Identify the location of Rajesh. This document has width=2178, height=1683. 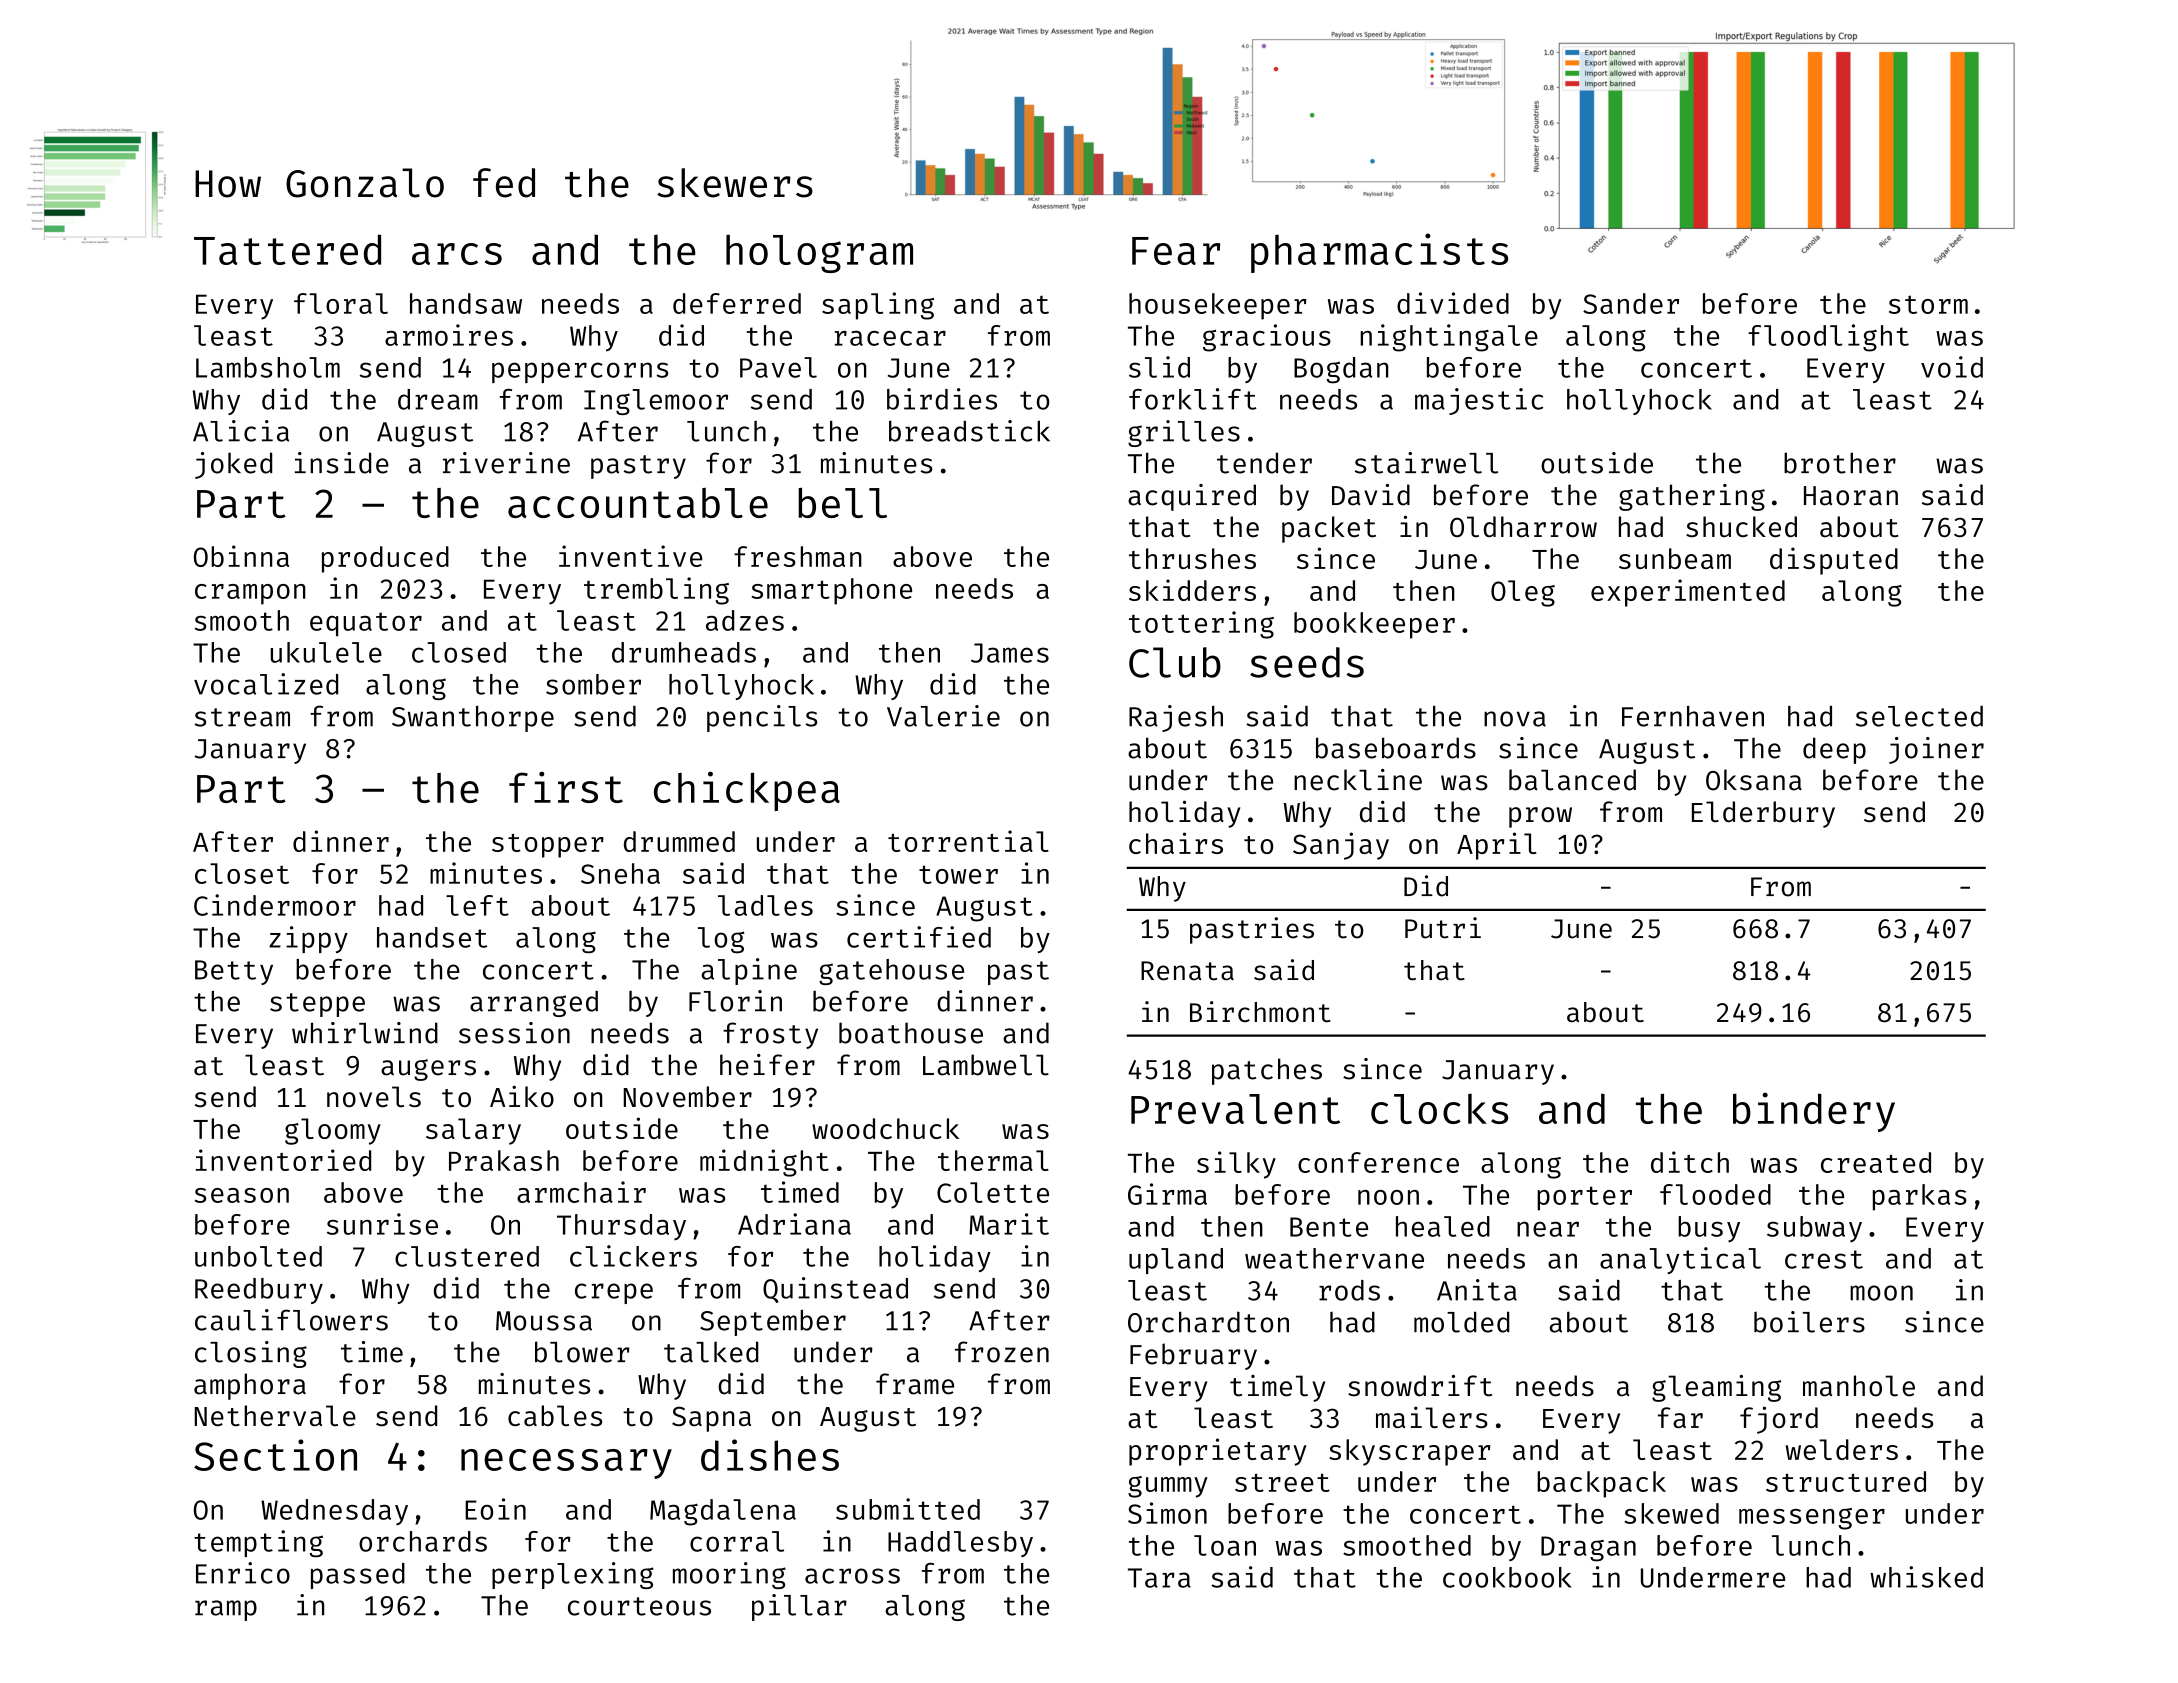
(1176, 718).
